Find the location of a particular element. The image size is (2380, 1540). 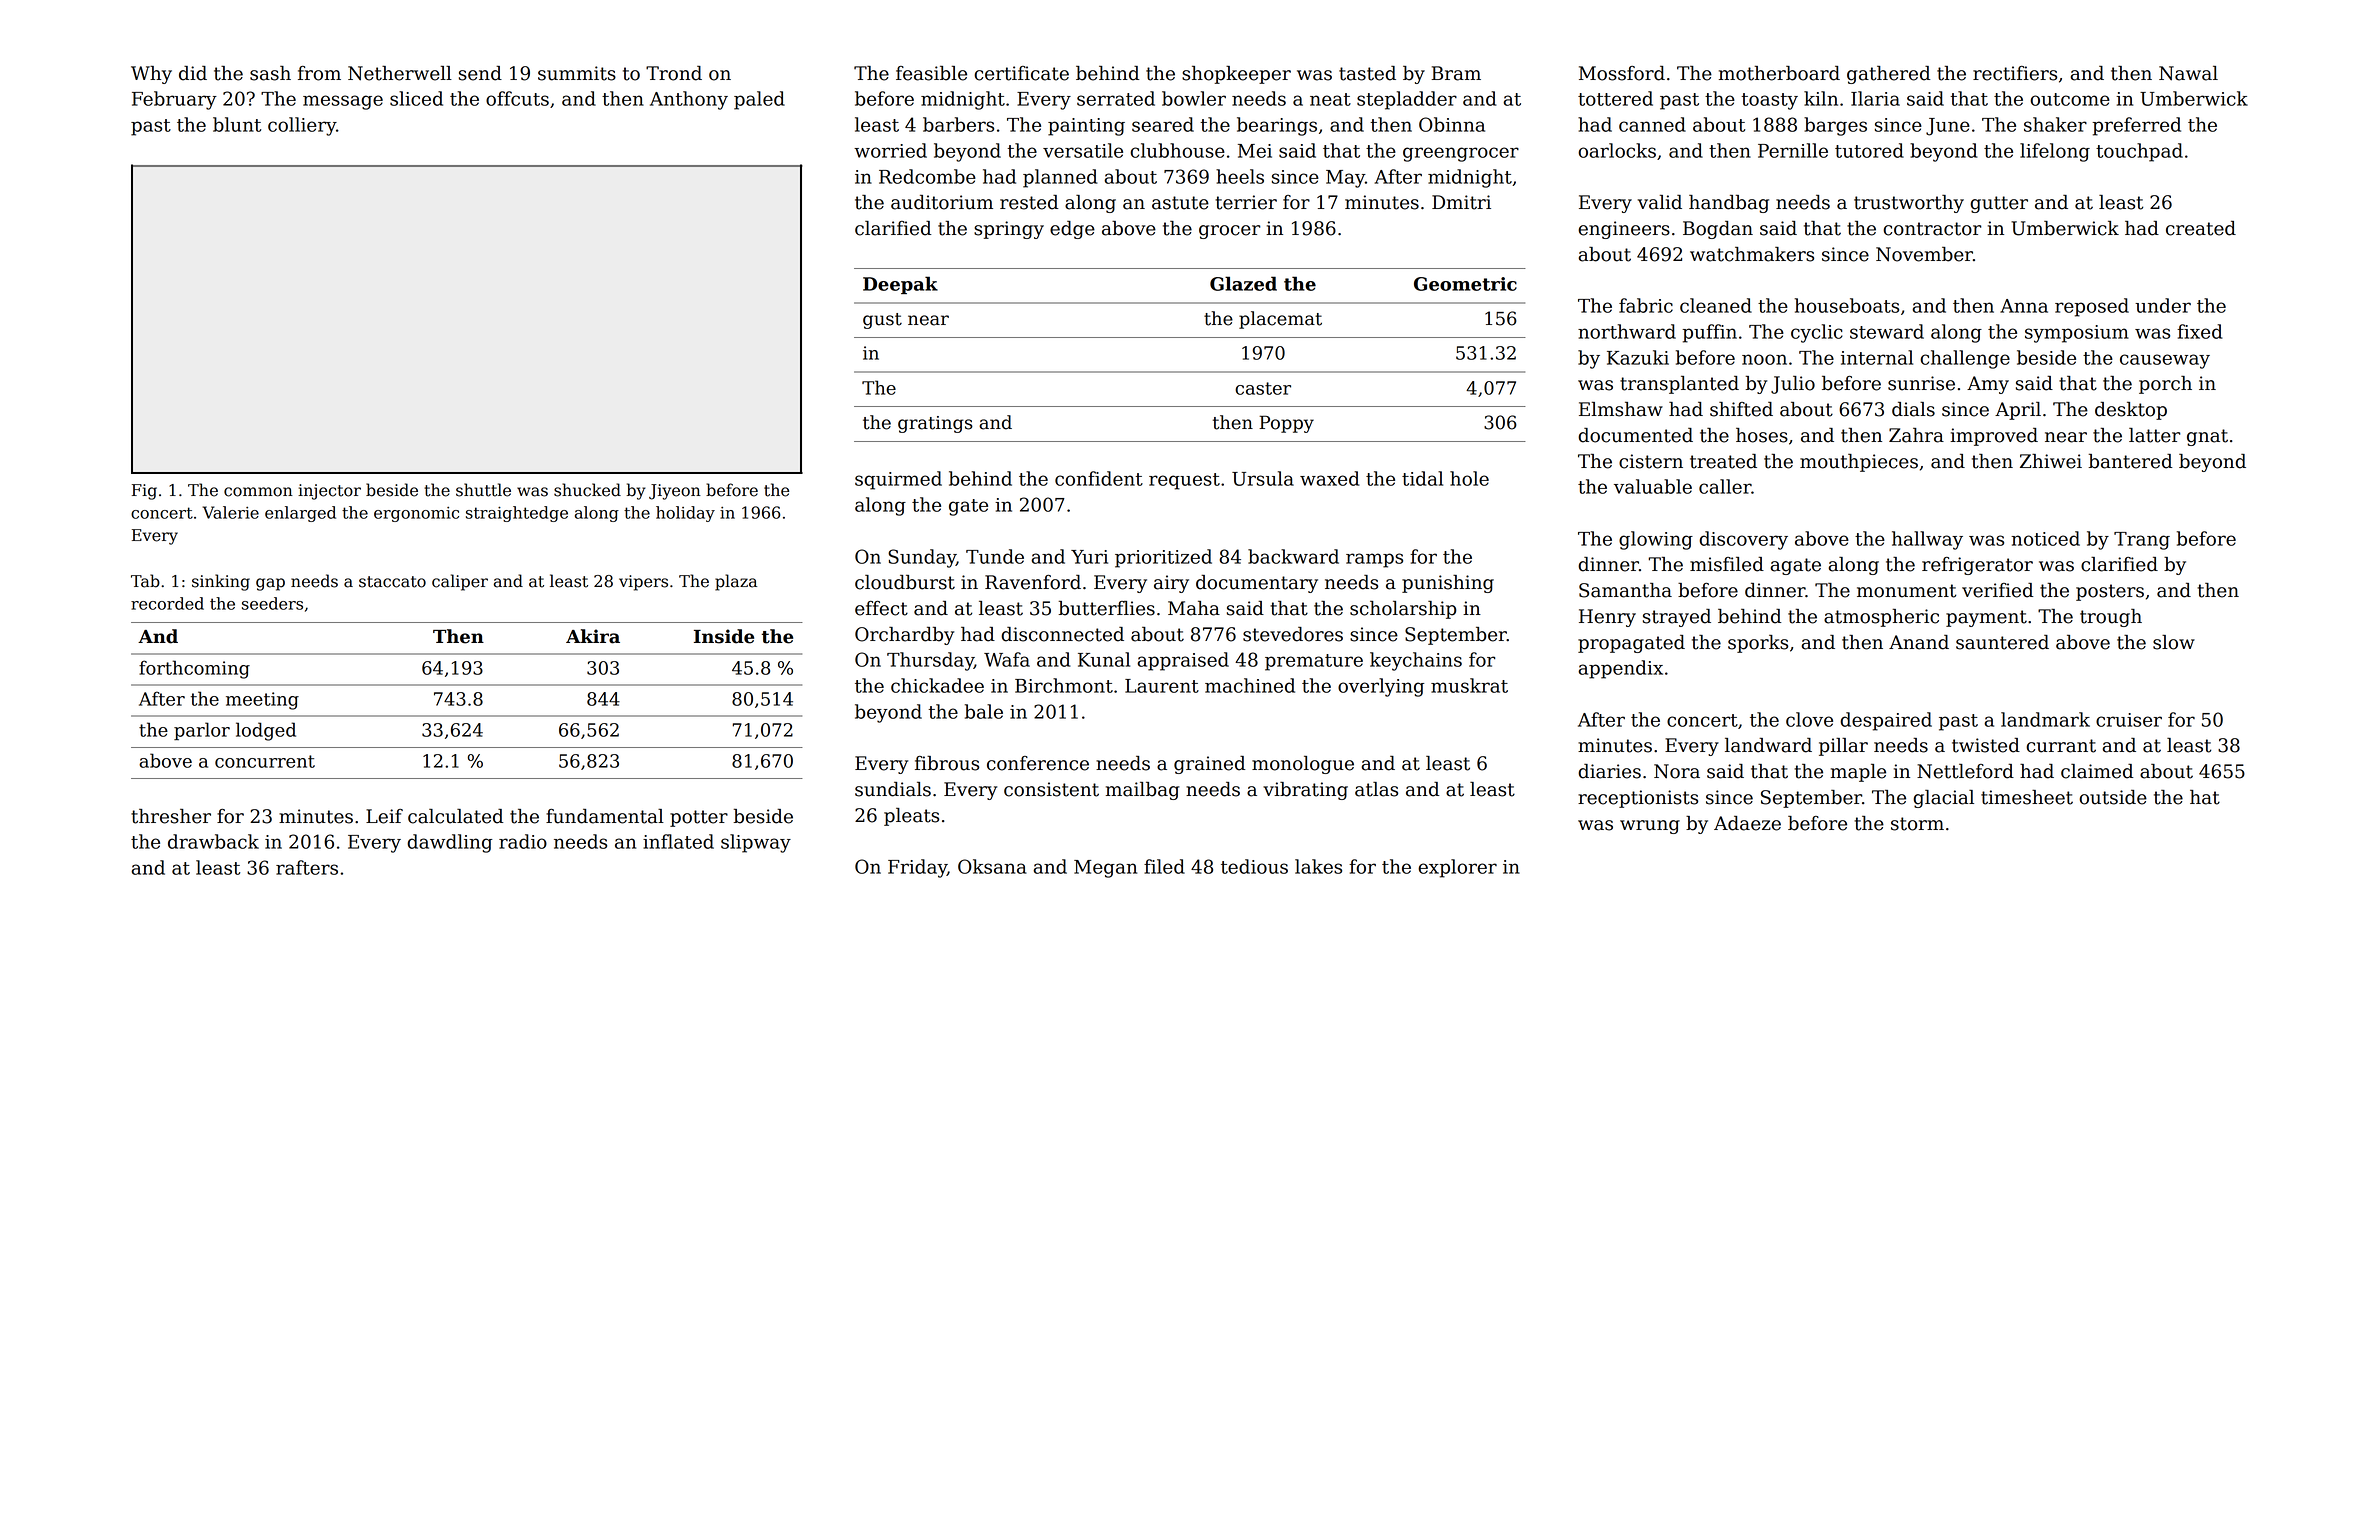

February is located at coordinates (174, 100).
